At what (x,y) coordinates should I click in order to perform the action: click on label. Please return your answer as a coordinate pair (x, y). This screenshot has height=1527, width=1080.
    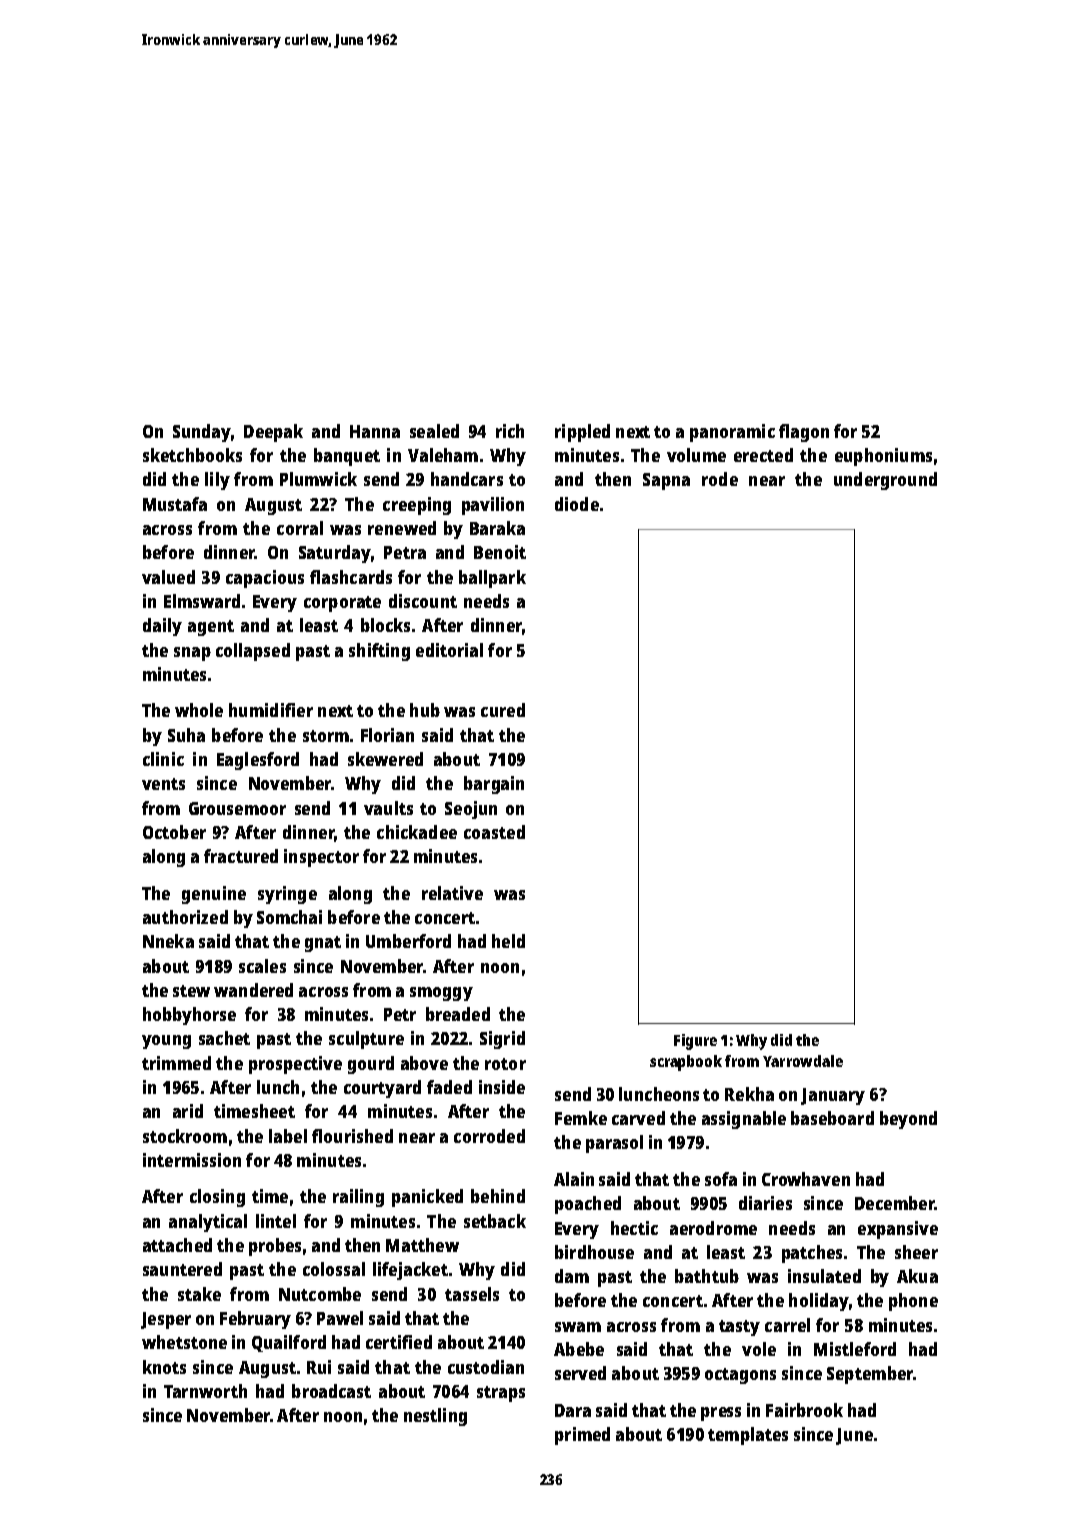
    Looking at the image, I should click on (288, 1136).
